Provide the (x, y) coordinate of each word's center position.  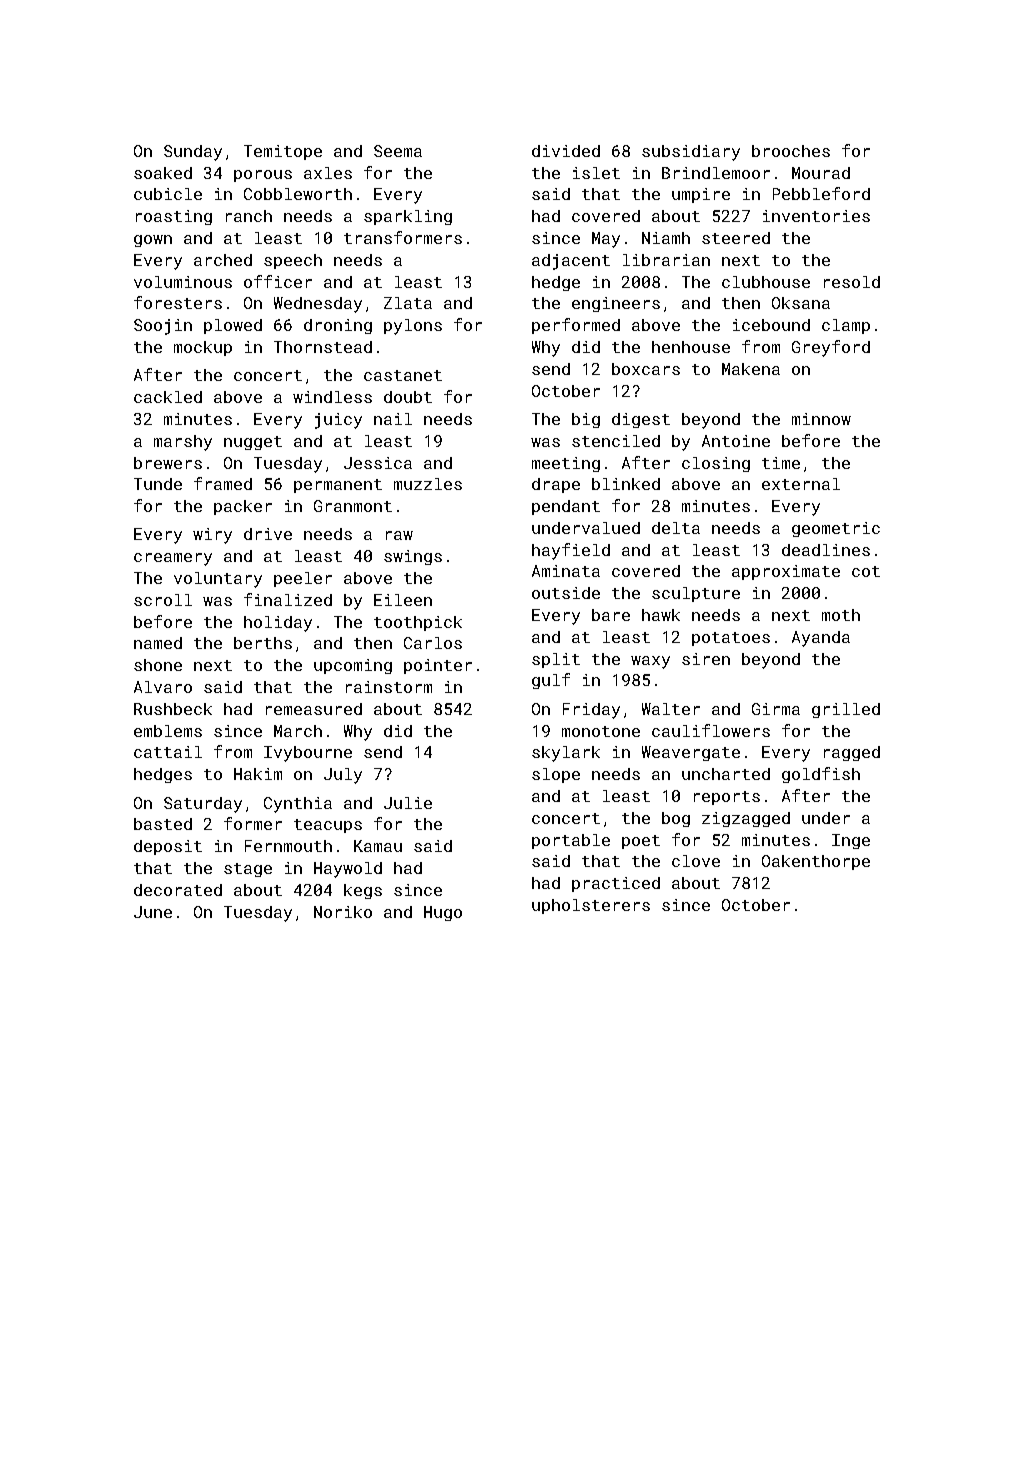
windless (332, 397)
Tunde (158, 484)
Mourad (821, 173)
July (343, 776)
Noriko (343, 912)
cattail (168, 752)
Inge (851, 841)
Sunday (193, 153)
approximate (786, 572)
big (586, 420)
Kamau (378, 846)
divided (566, 151)
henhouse (691, 347)
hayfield (571, 551)
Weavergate (691, 753)
